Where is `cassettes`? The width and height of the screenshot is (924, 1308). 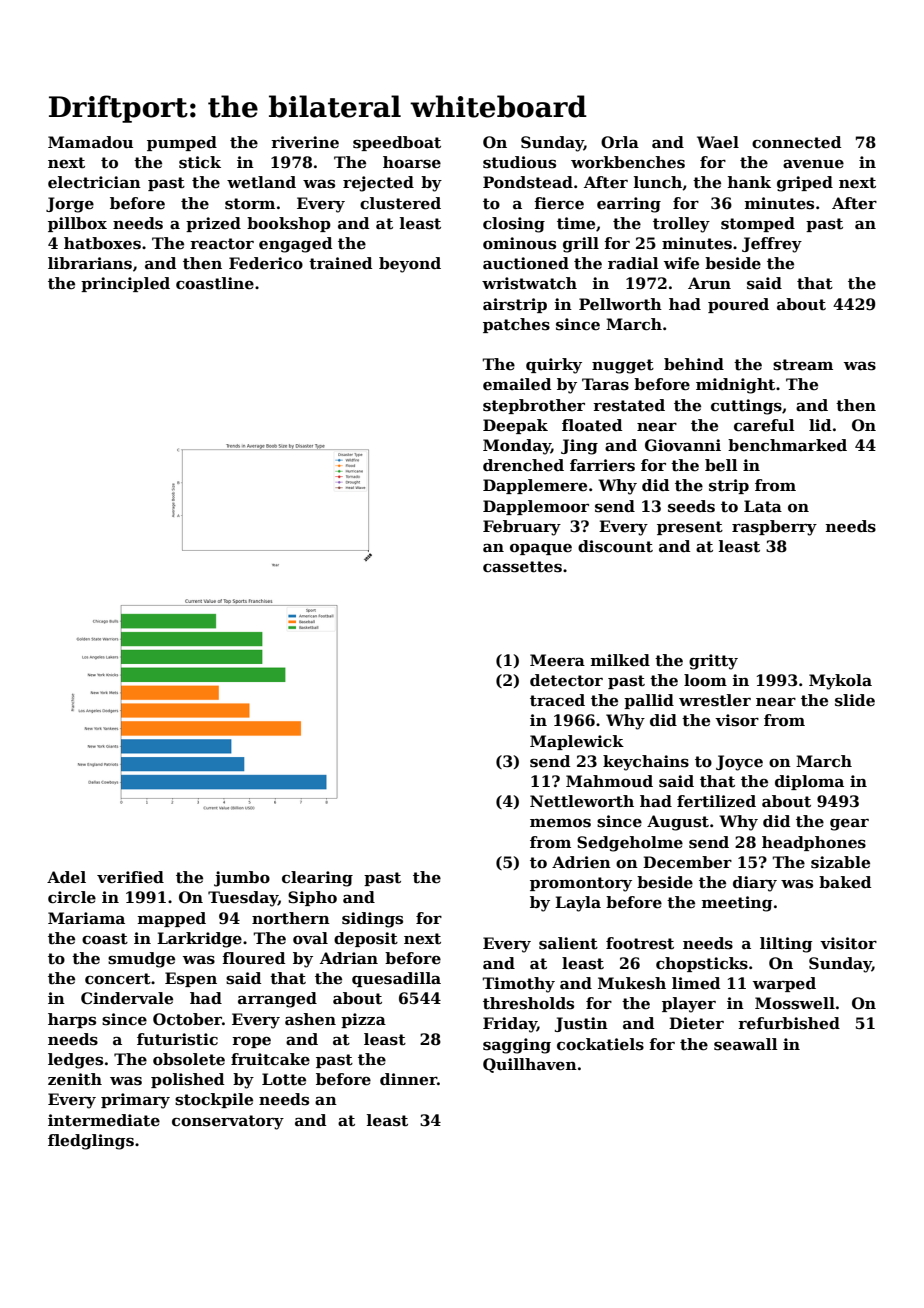
cassettes is located at coordinates (522, 567).
